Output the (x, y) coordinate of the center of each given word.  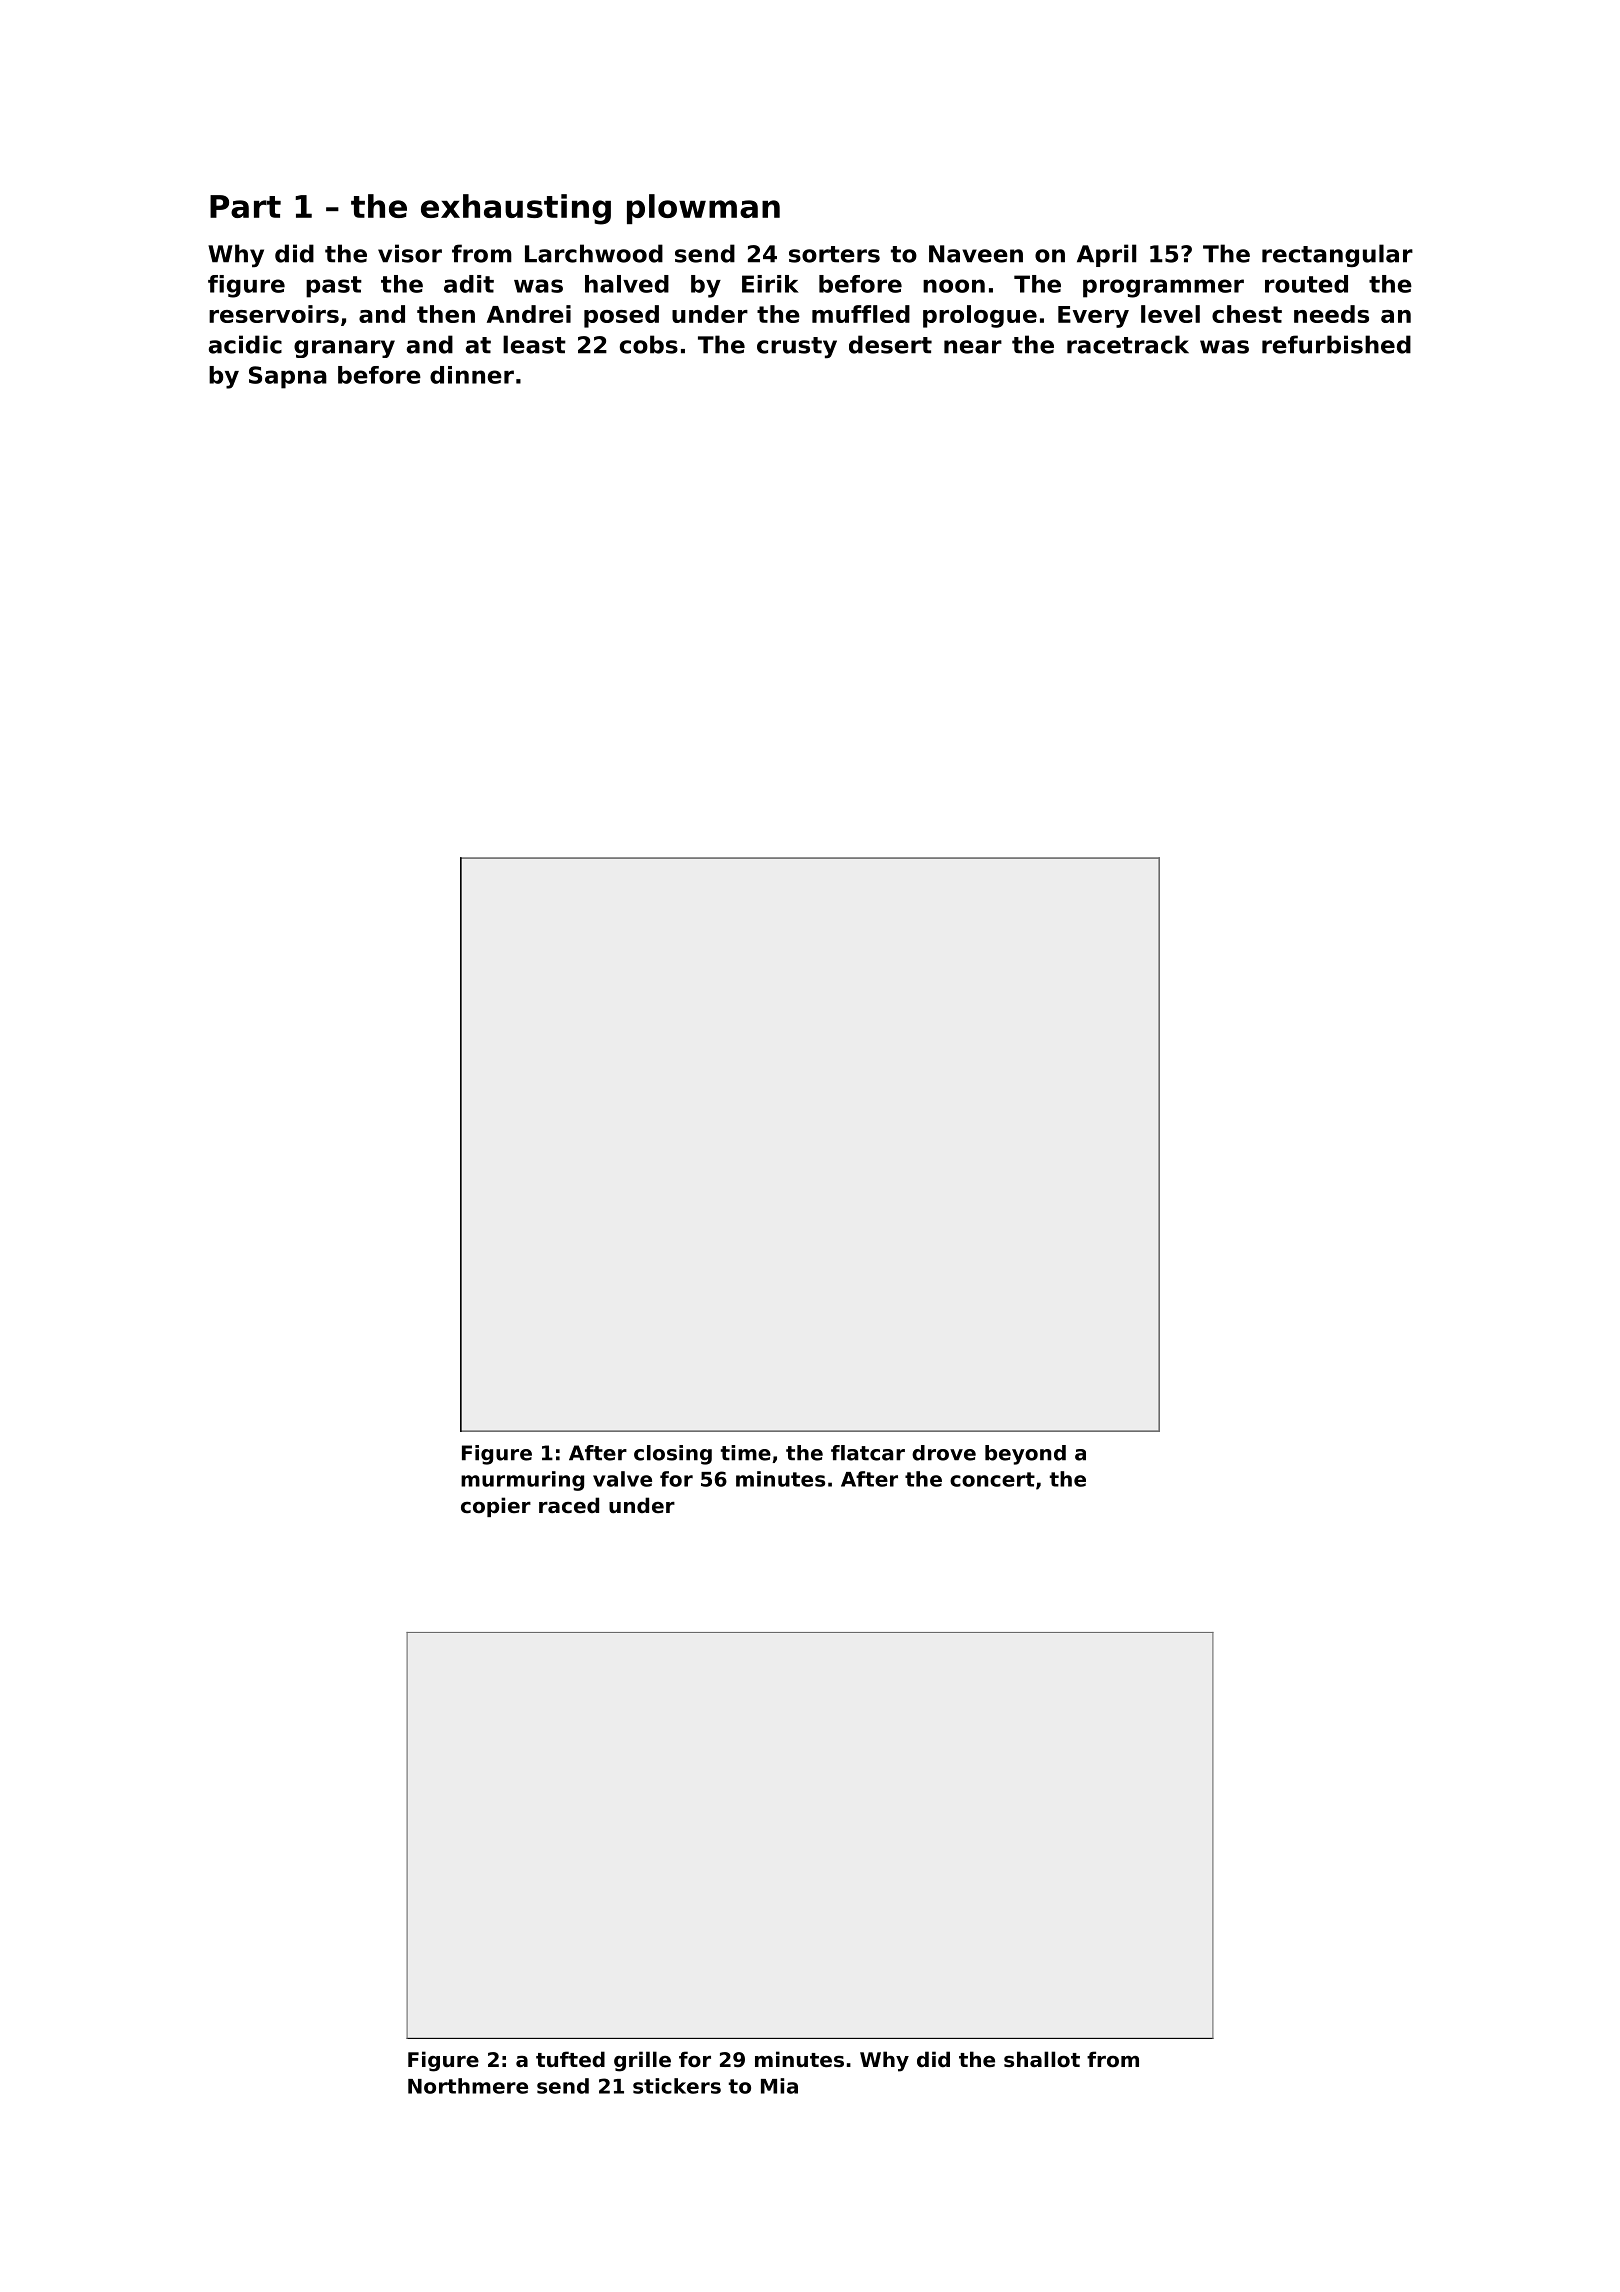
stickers (677, 2086)
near (973, 347)
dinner (472, 375)
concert (992, 1479)
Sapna (288, 377)
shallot (1042, 2059)
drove (944, 1453)
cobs (649, 344)
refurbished (1336, 344)
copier (496, 1507)
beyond (1025, 1455)
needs (1331, 314)
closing (673, 1455)
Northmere (468, 2086)
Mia (779, 2086)
